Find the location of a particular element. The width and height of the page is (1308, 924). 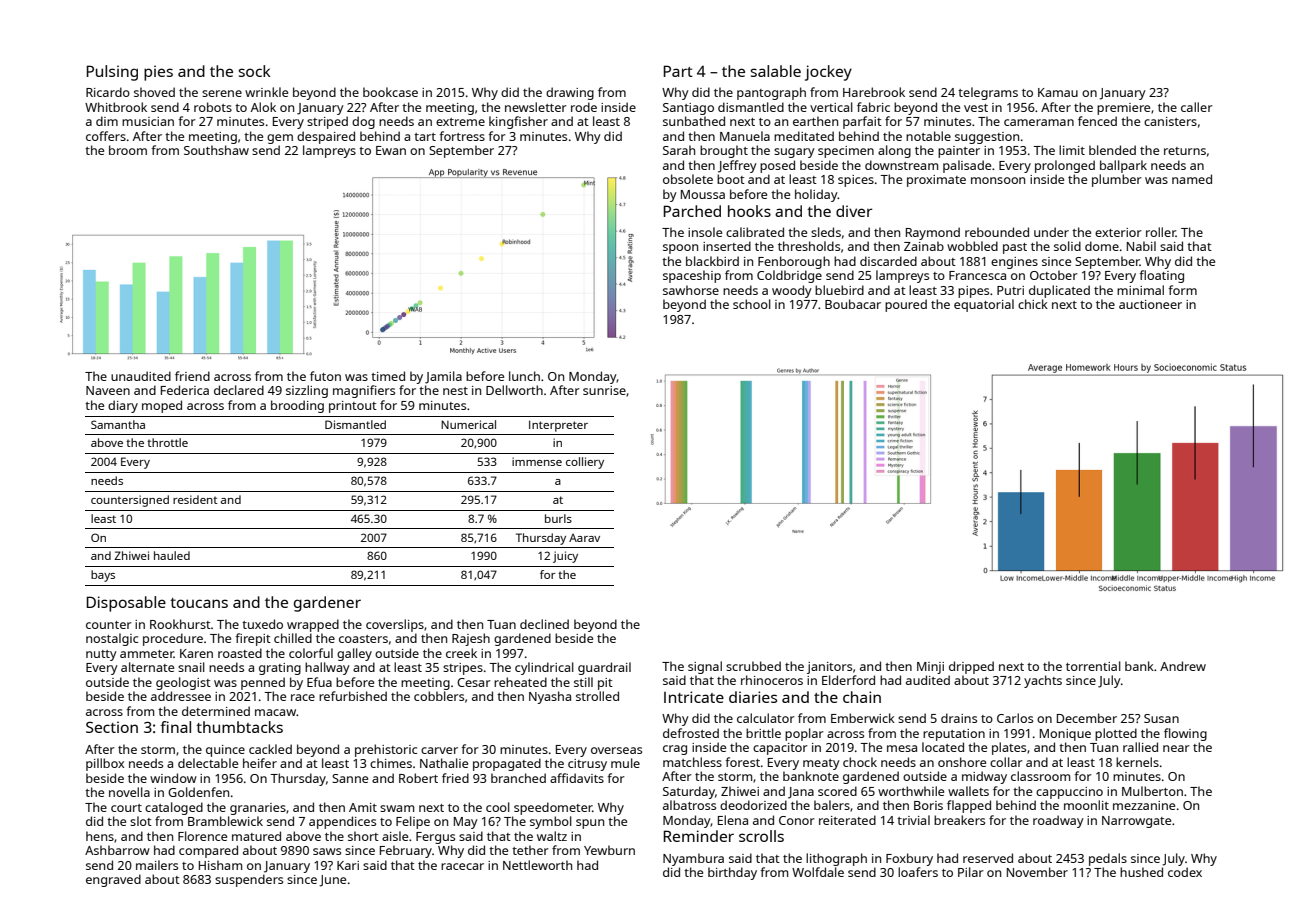

chick is located at coordinates (1033, 304).
